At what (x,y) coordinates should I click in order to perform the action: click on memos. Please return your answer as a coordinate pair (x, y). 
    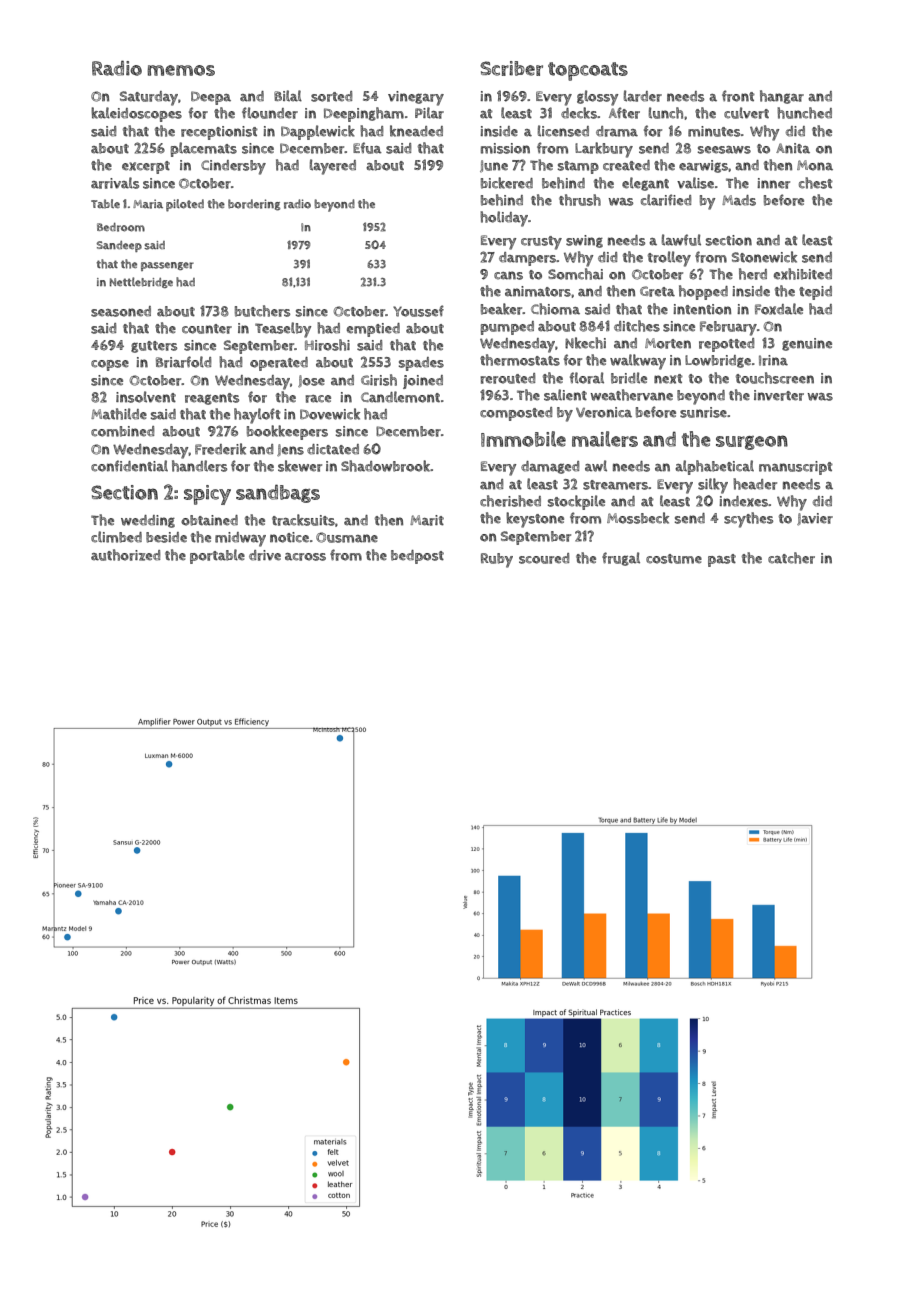
    Looking at the image, I should click on (181, 70).
